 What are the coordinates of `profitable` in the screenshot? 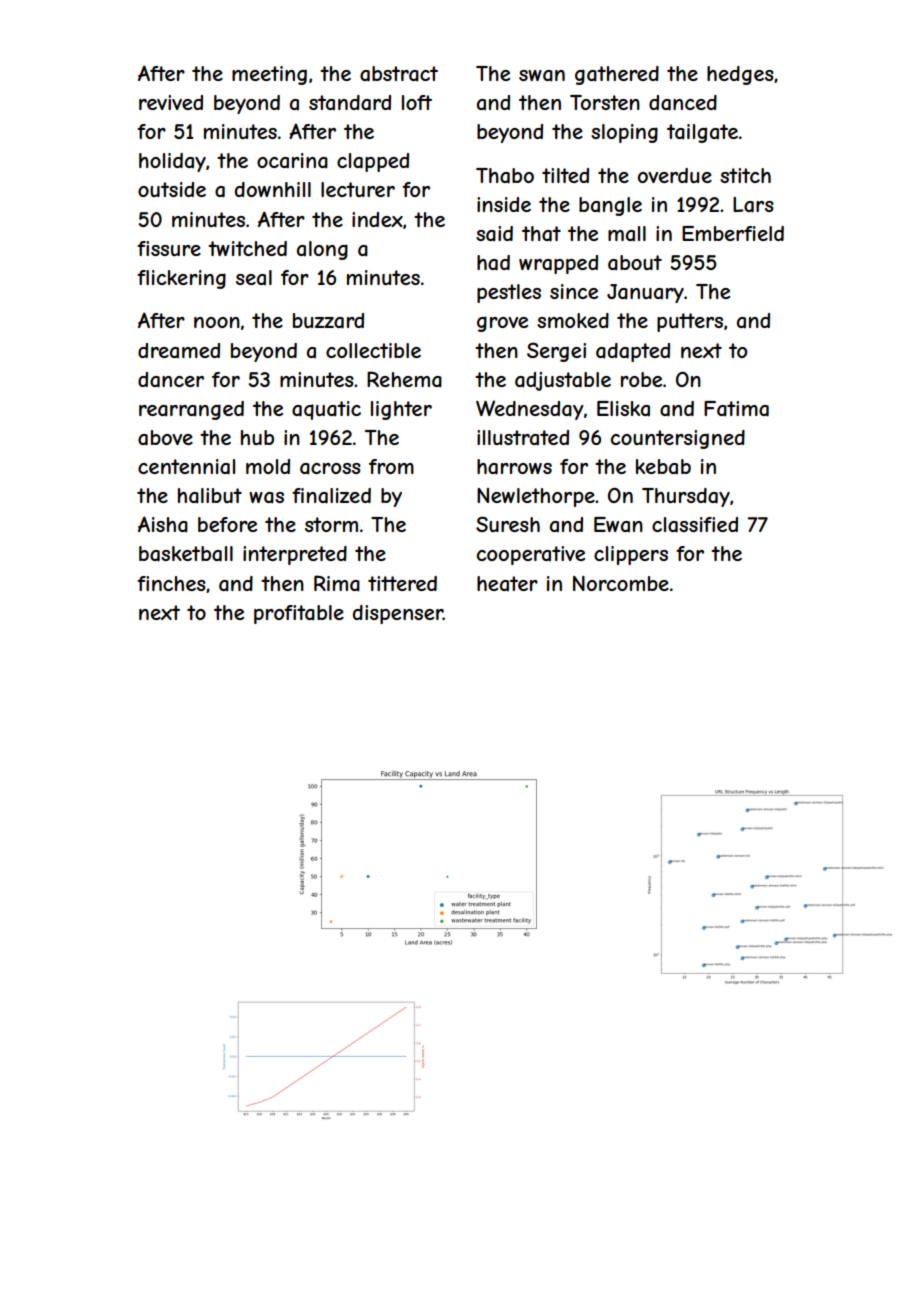 It's located at (299, 614).
